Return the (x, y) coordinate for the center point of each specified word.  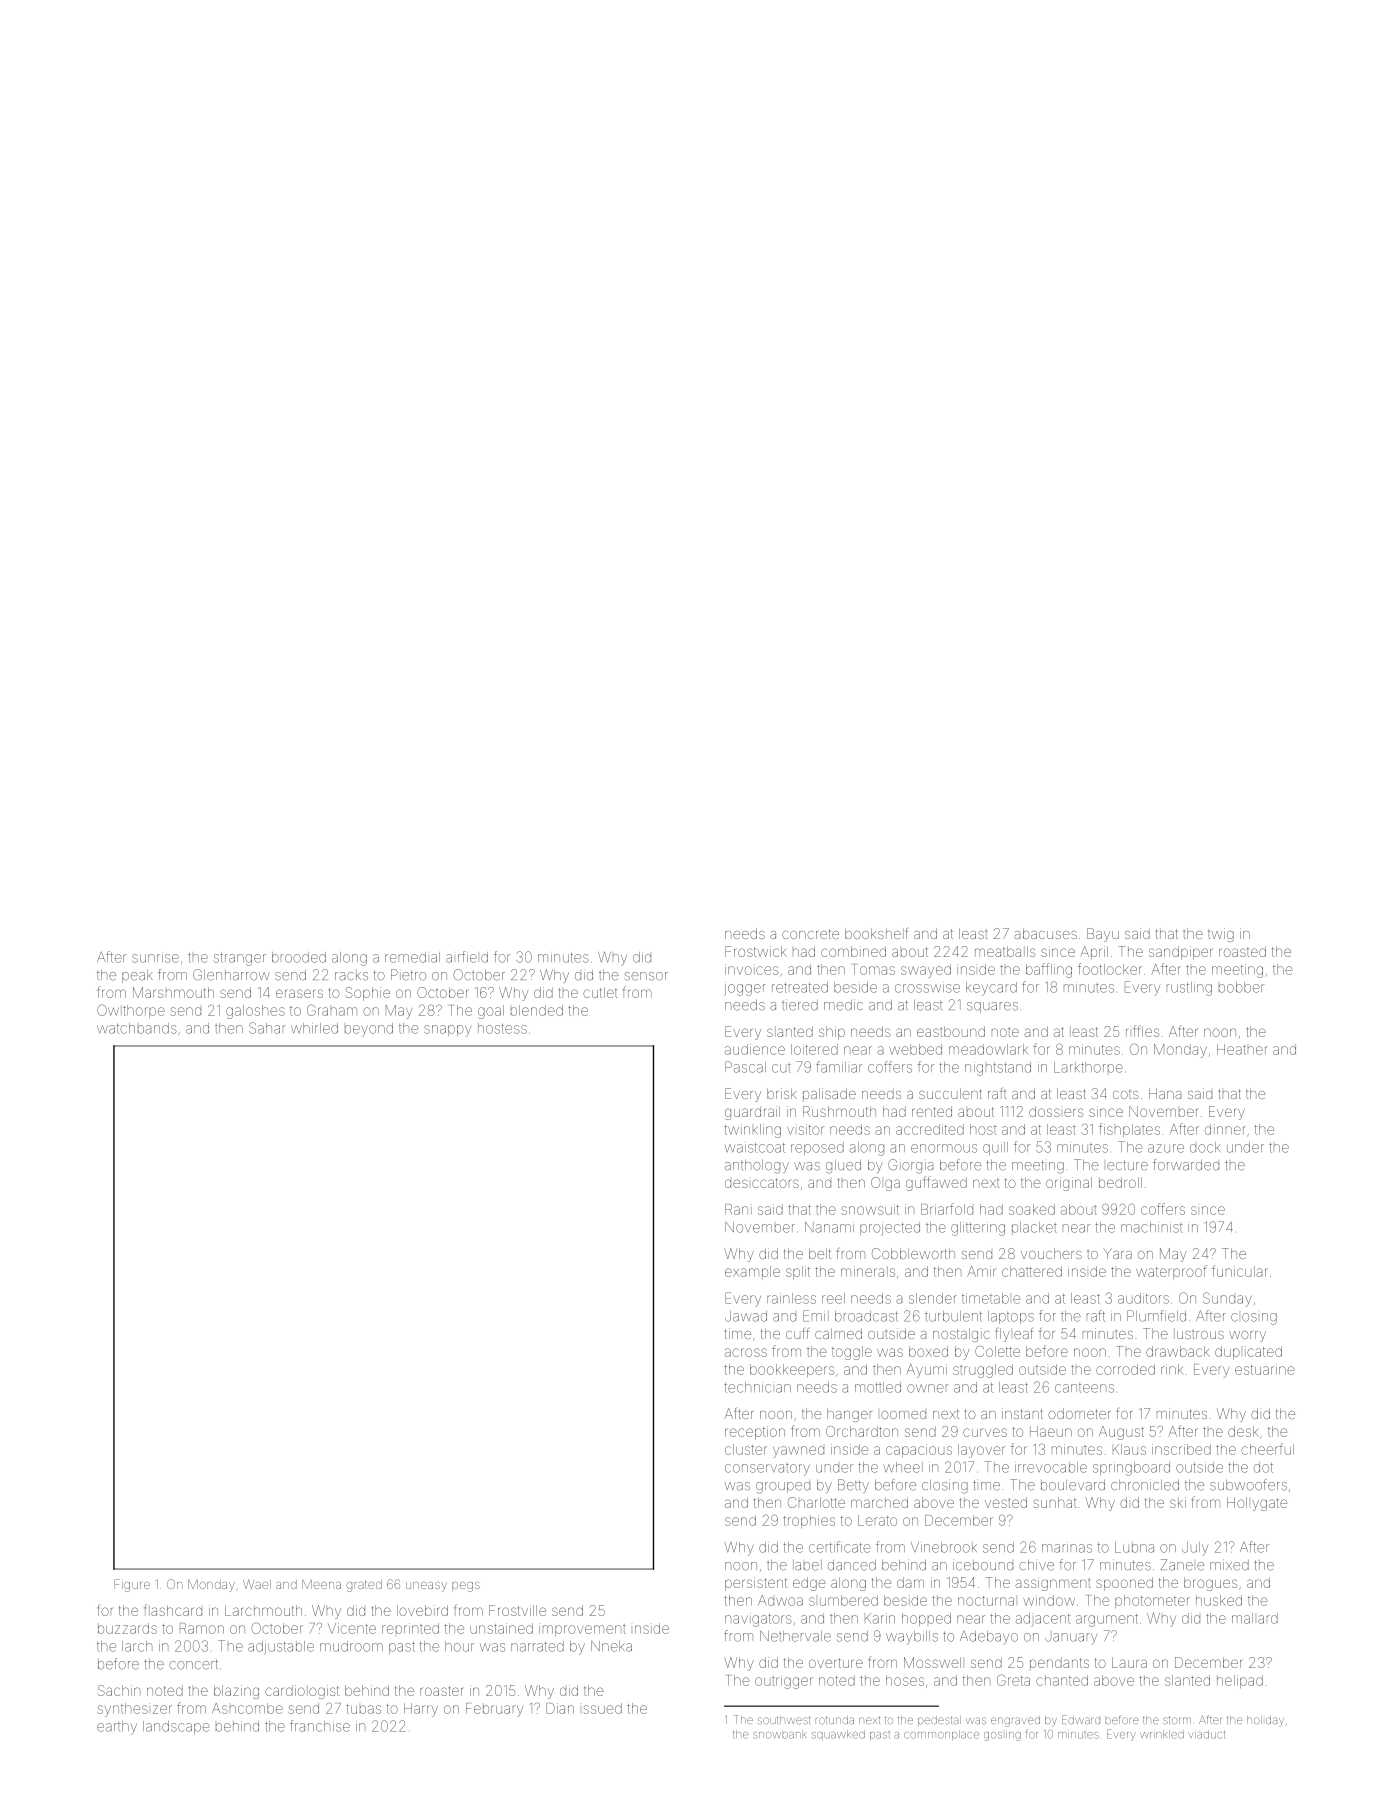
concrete (810, 934)
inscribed (1181, 1449)
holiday (1265, 1720)
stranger (240, 959)
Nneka (611, 1646)
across (746, 1352)
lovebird (422, 1610)
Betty (853, 1486)
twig (1221, 935)
